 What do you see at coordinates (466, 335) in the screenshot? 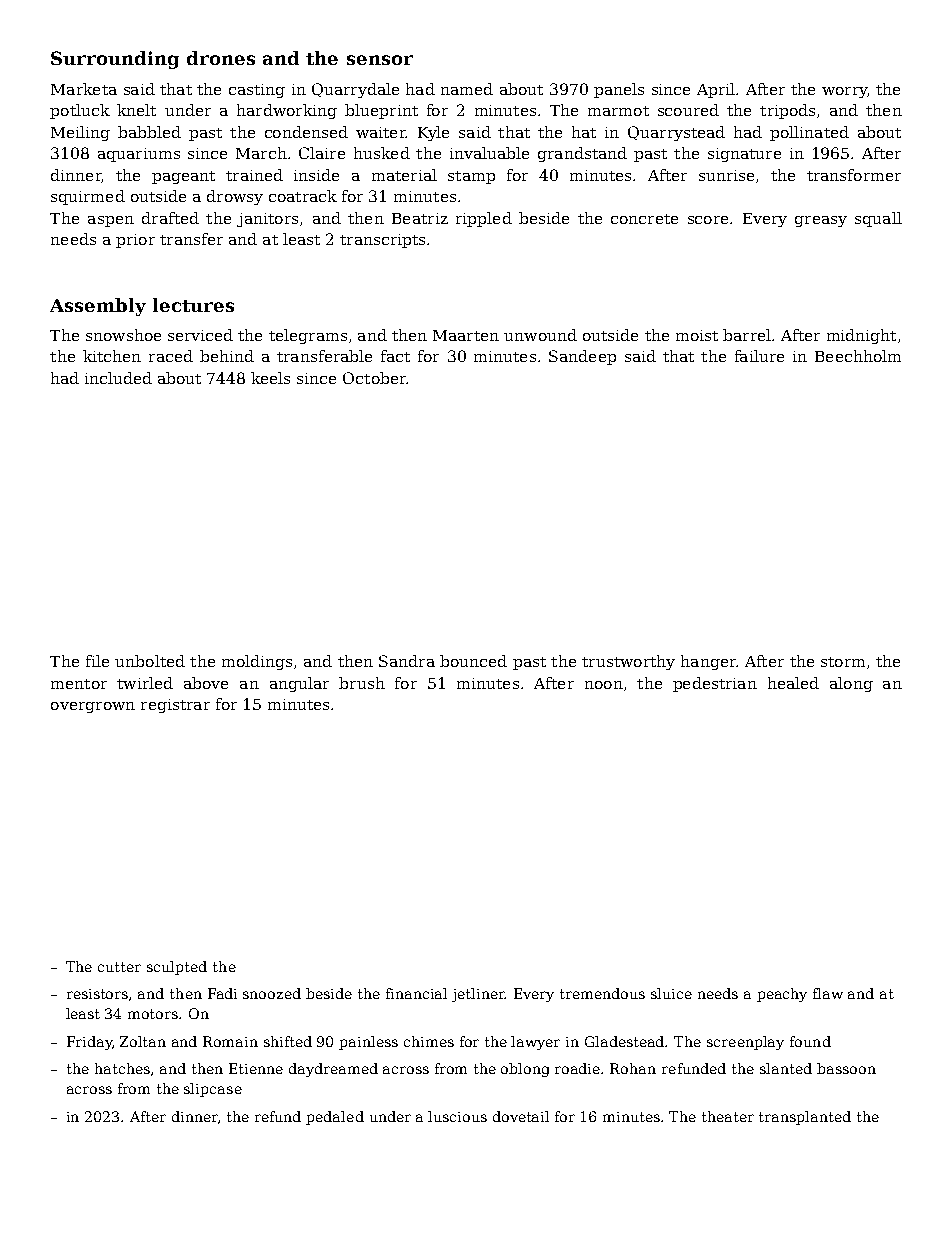
I see `Maarten` at bounding box center [466, 335].
